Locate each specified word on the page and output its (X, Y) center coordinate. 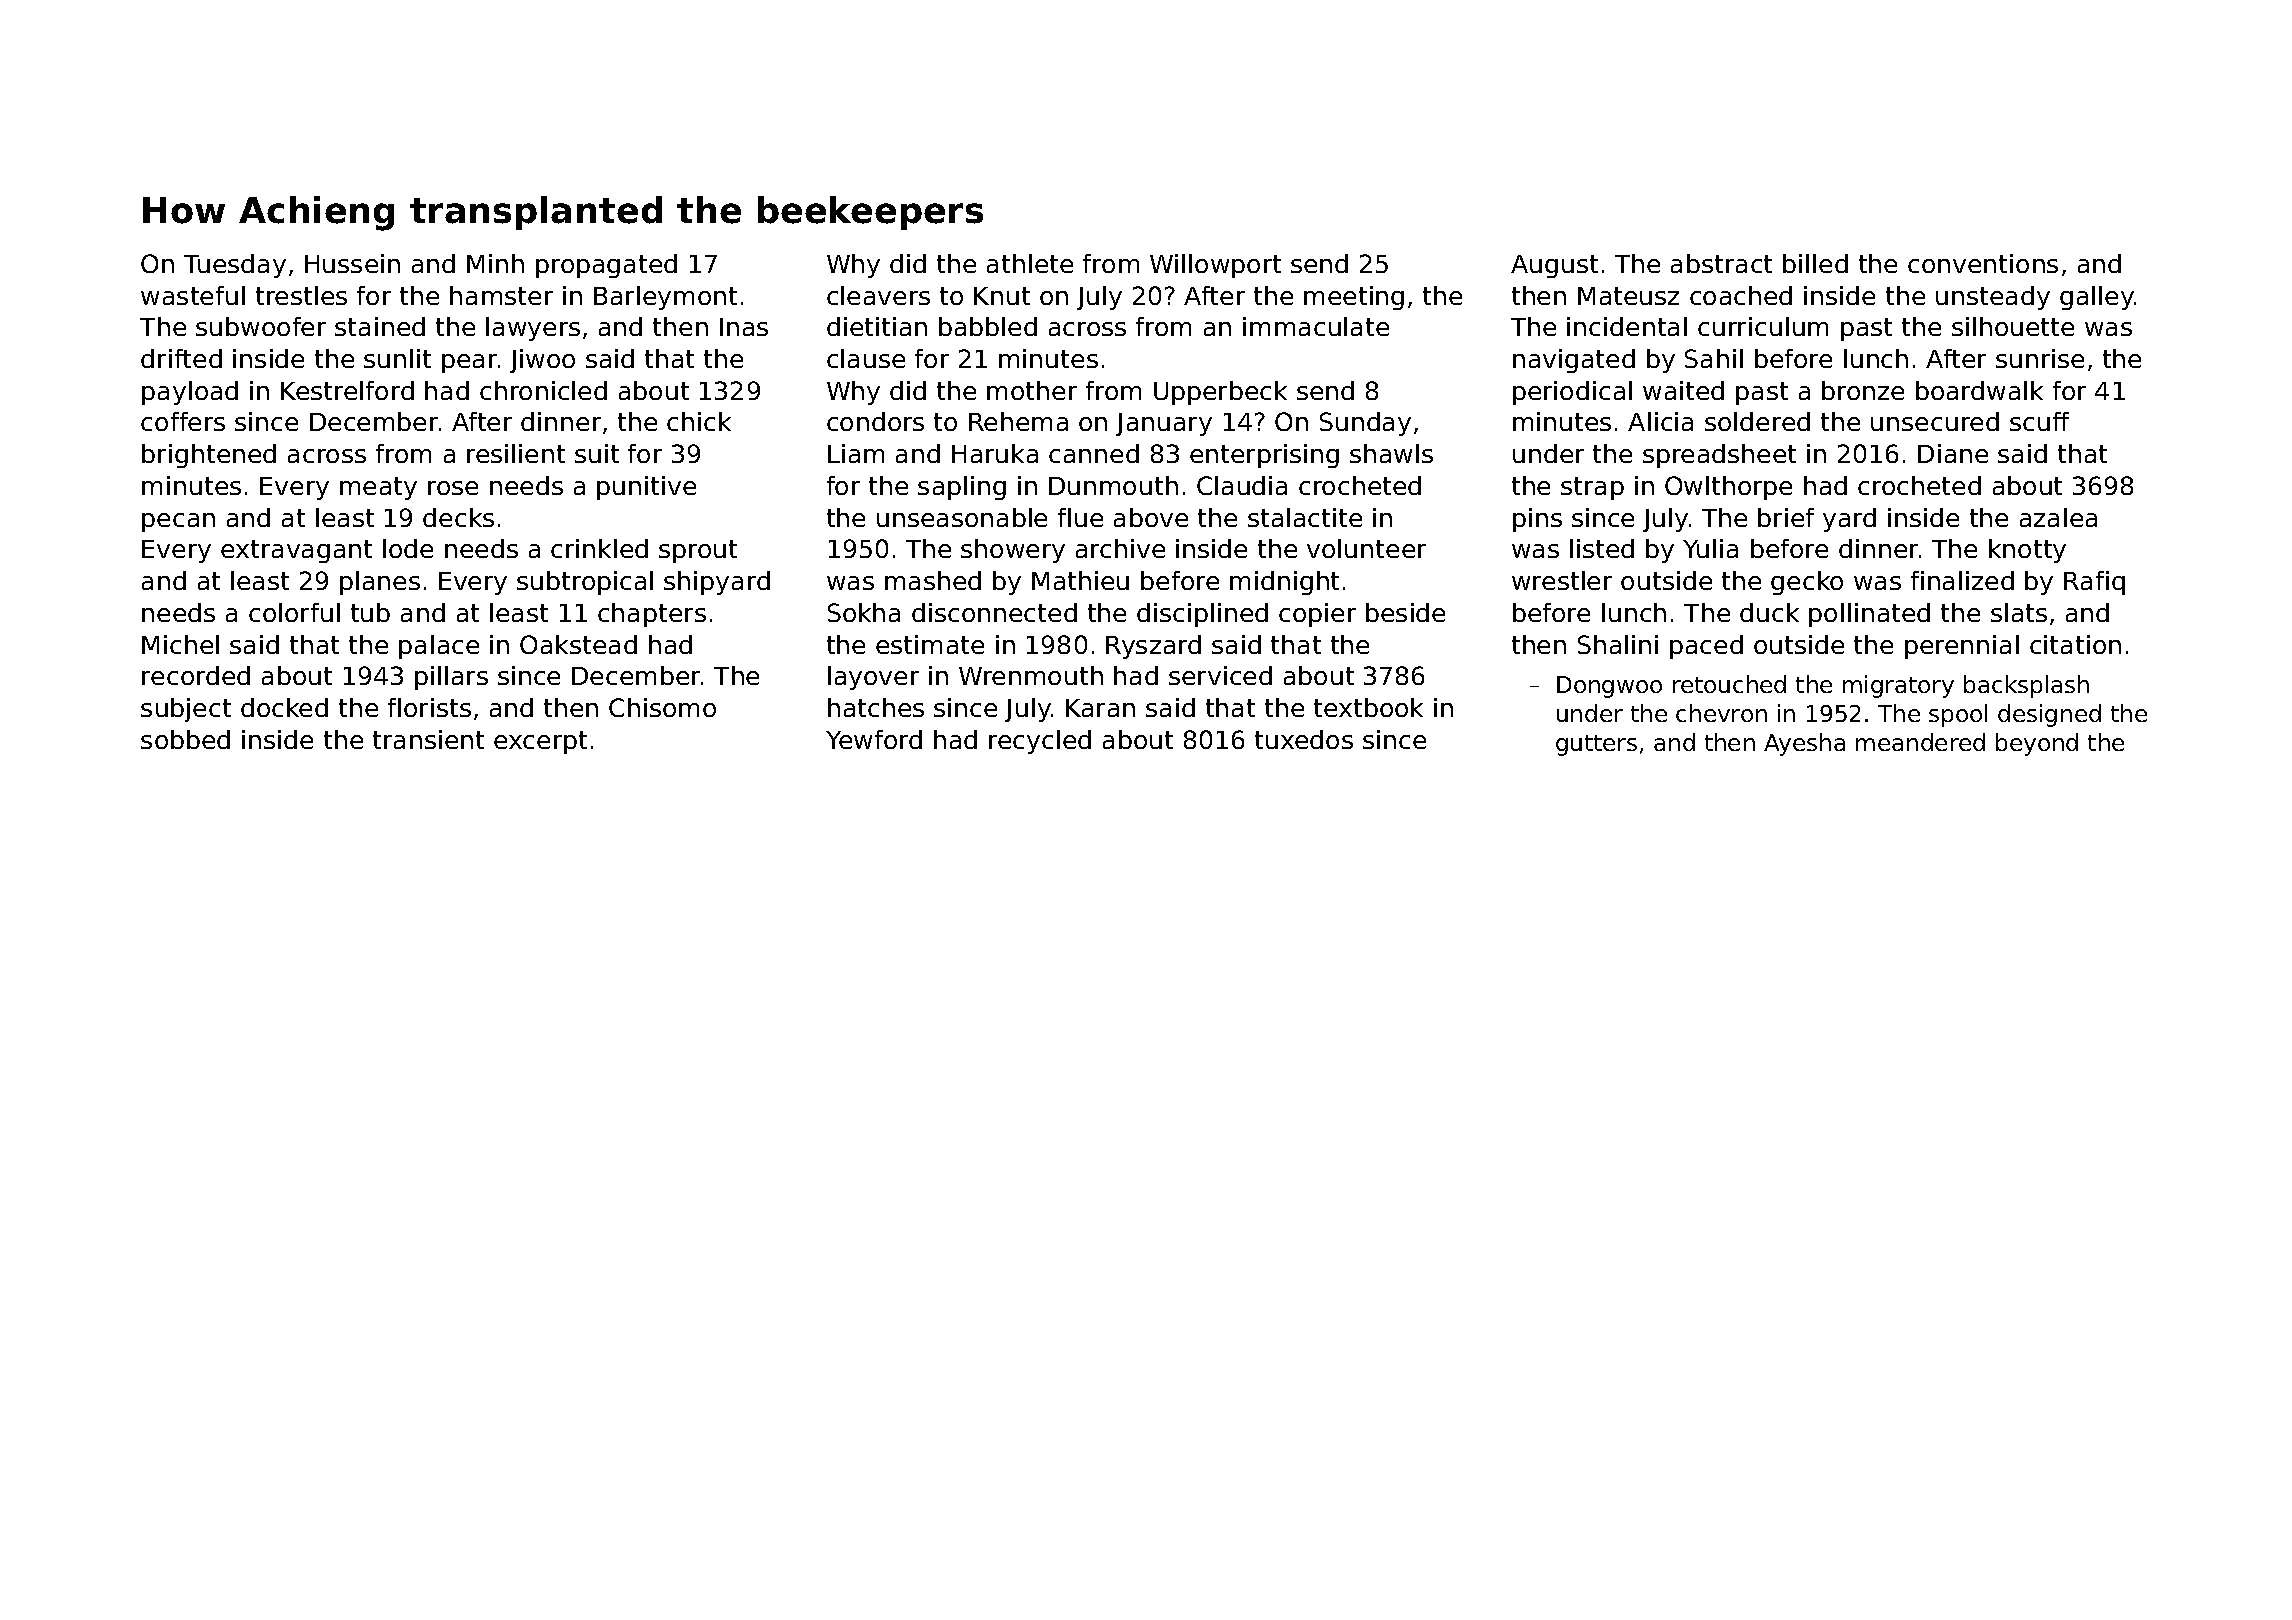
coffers (183, 421)
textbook (1368, 707)
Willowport (1215, 266)
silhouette (2013, 326)
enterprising (1264, 456)
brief (1786, 517)
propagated (606, 266)
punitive (646, 488)
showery (1013, 551)
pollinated (1869, 615)
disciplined (1202, 615)
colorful (294, 612)
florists (429, 707)
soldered (1757, 421)
